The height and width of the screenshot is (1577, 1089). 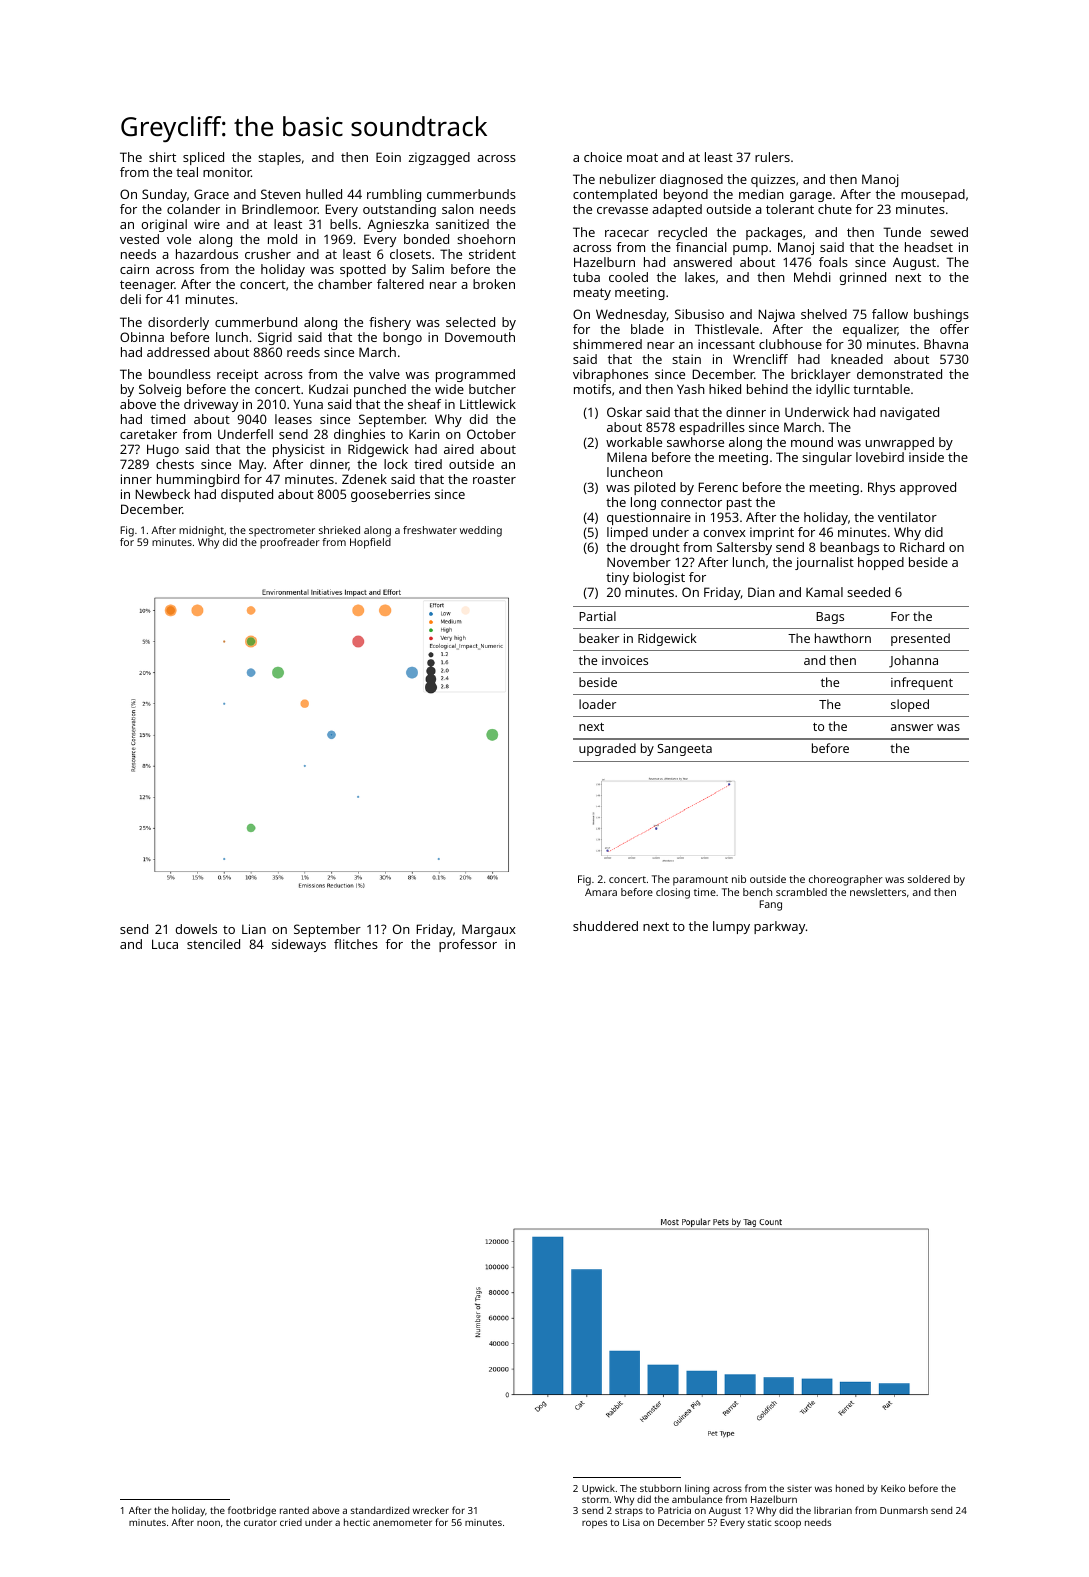 What do you see at coordinates (594, 1524) in the screenshot?
I see `ropes` at bounding box center [594, 1524].
